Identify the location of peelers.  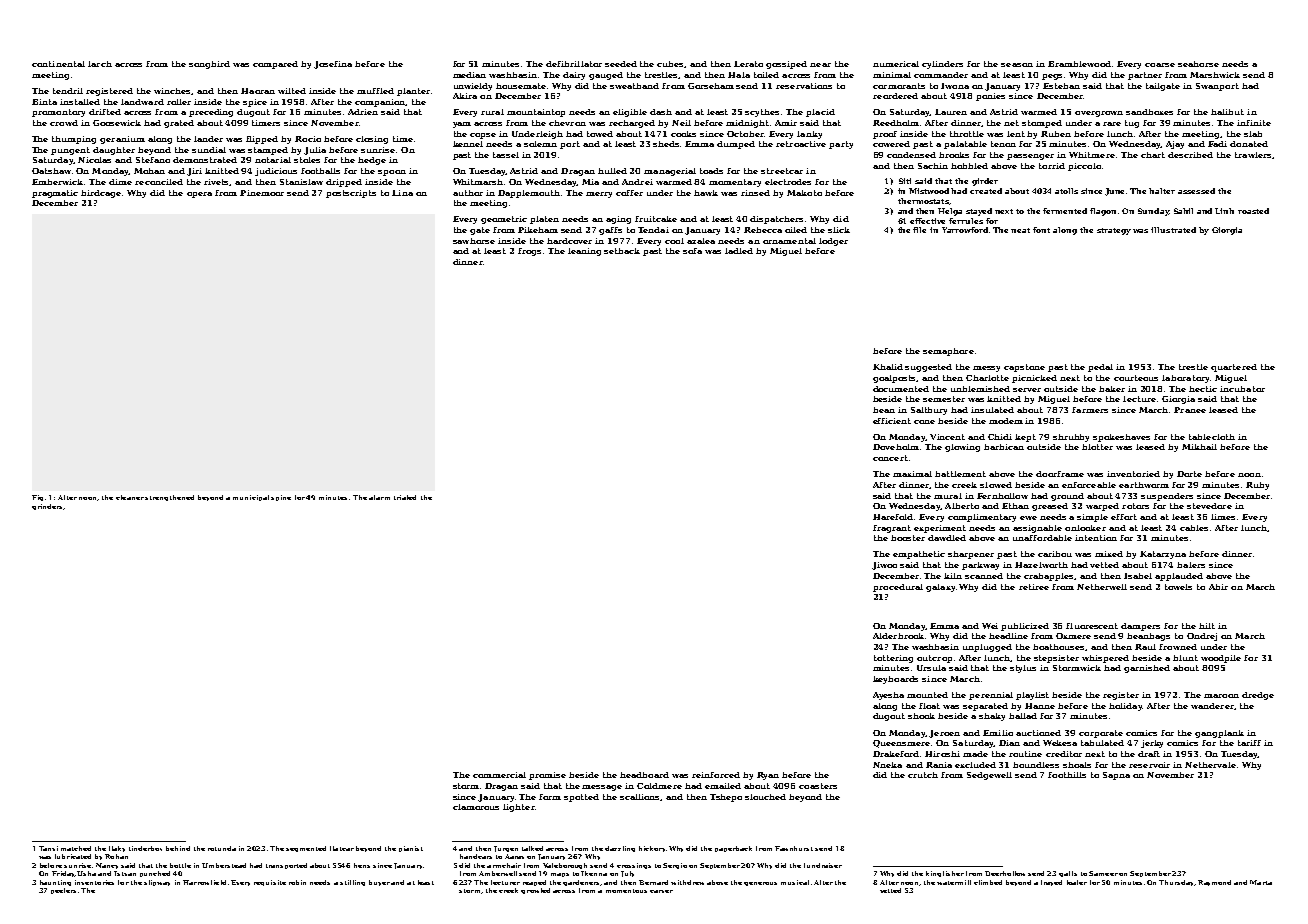
(63, 891).
